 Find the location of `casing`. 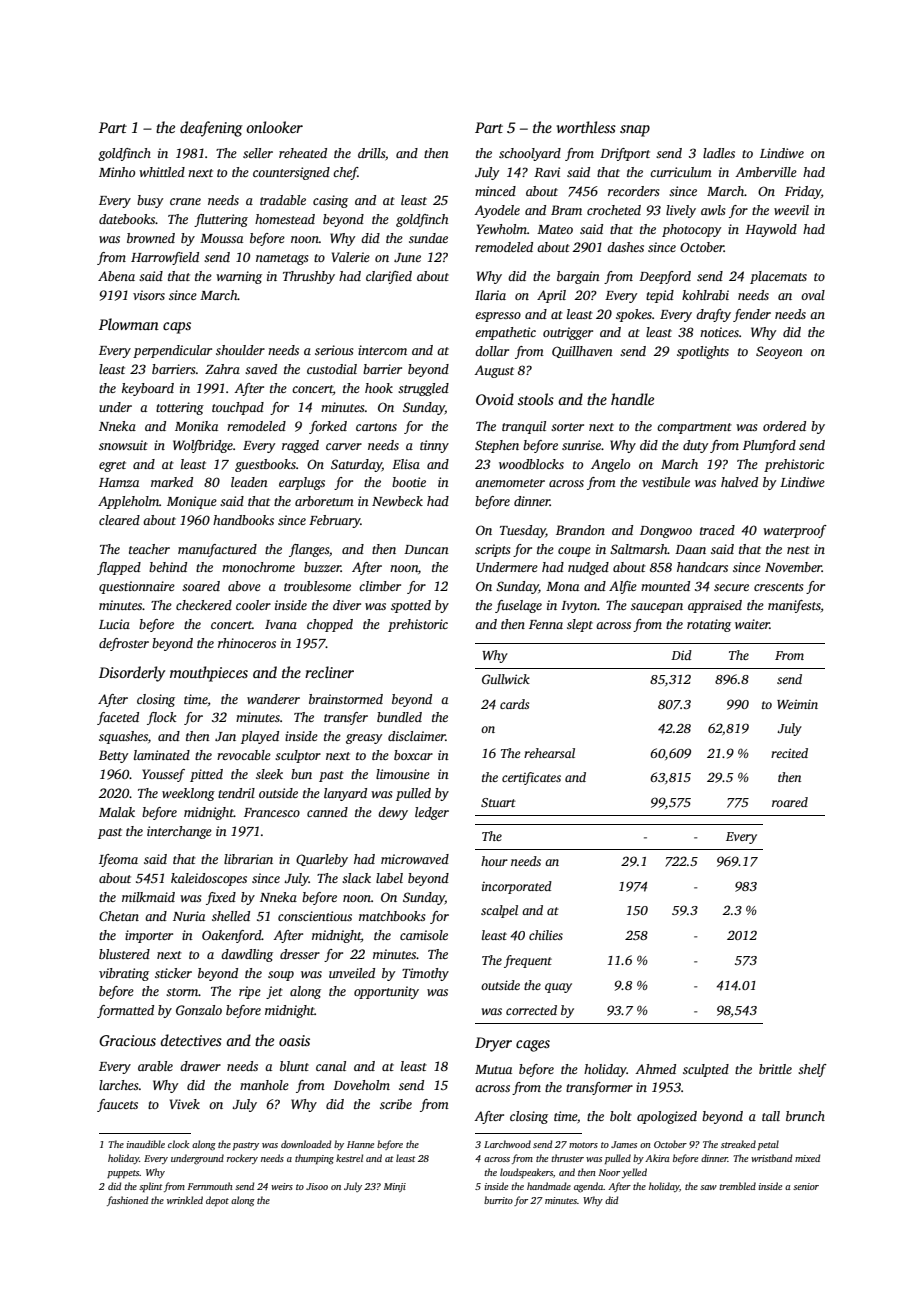

casing is located at coordinates (330, 201).
